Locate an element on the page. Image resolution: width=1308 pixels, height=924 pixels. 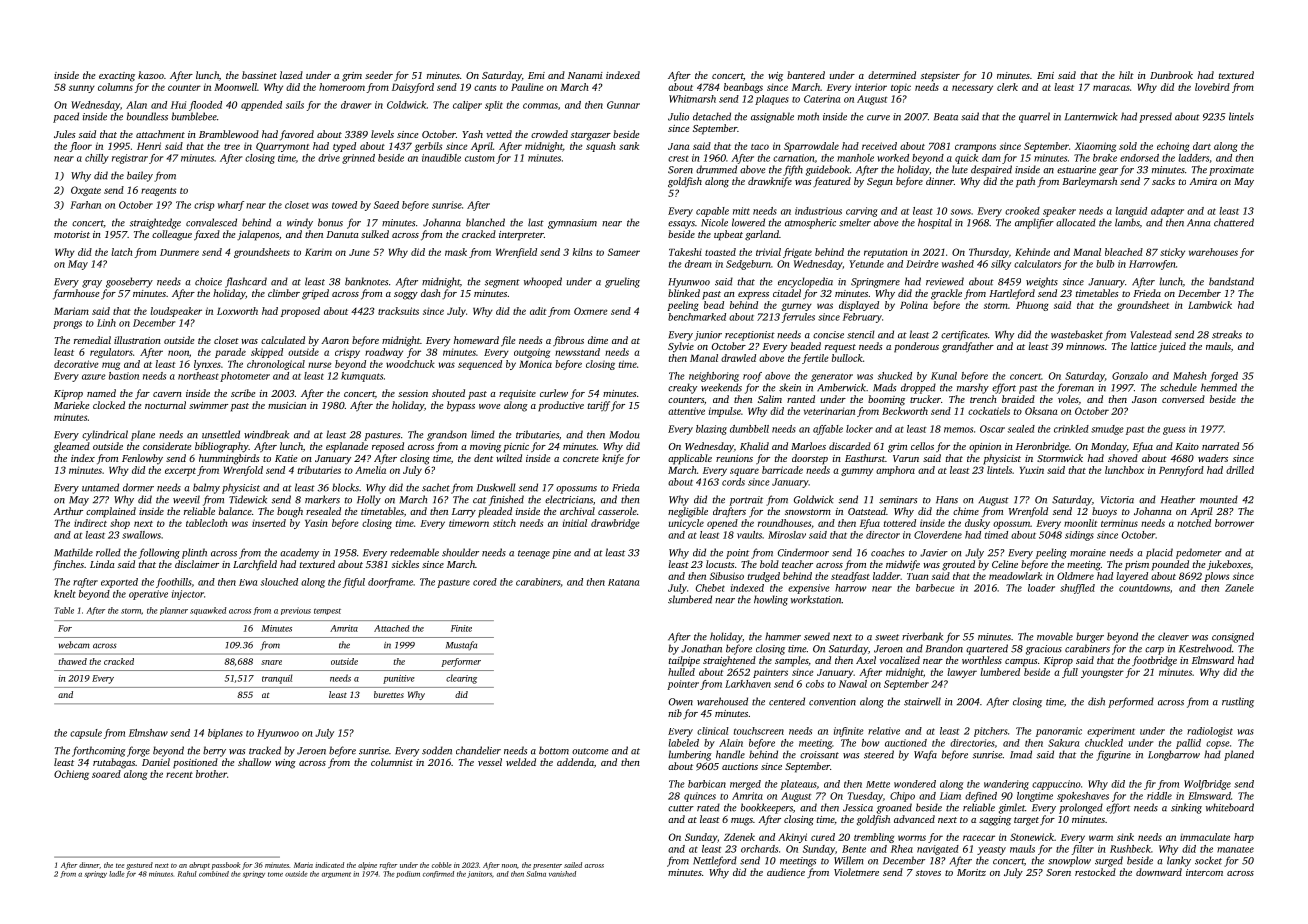
academy is located at coordinates (299, 553).
